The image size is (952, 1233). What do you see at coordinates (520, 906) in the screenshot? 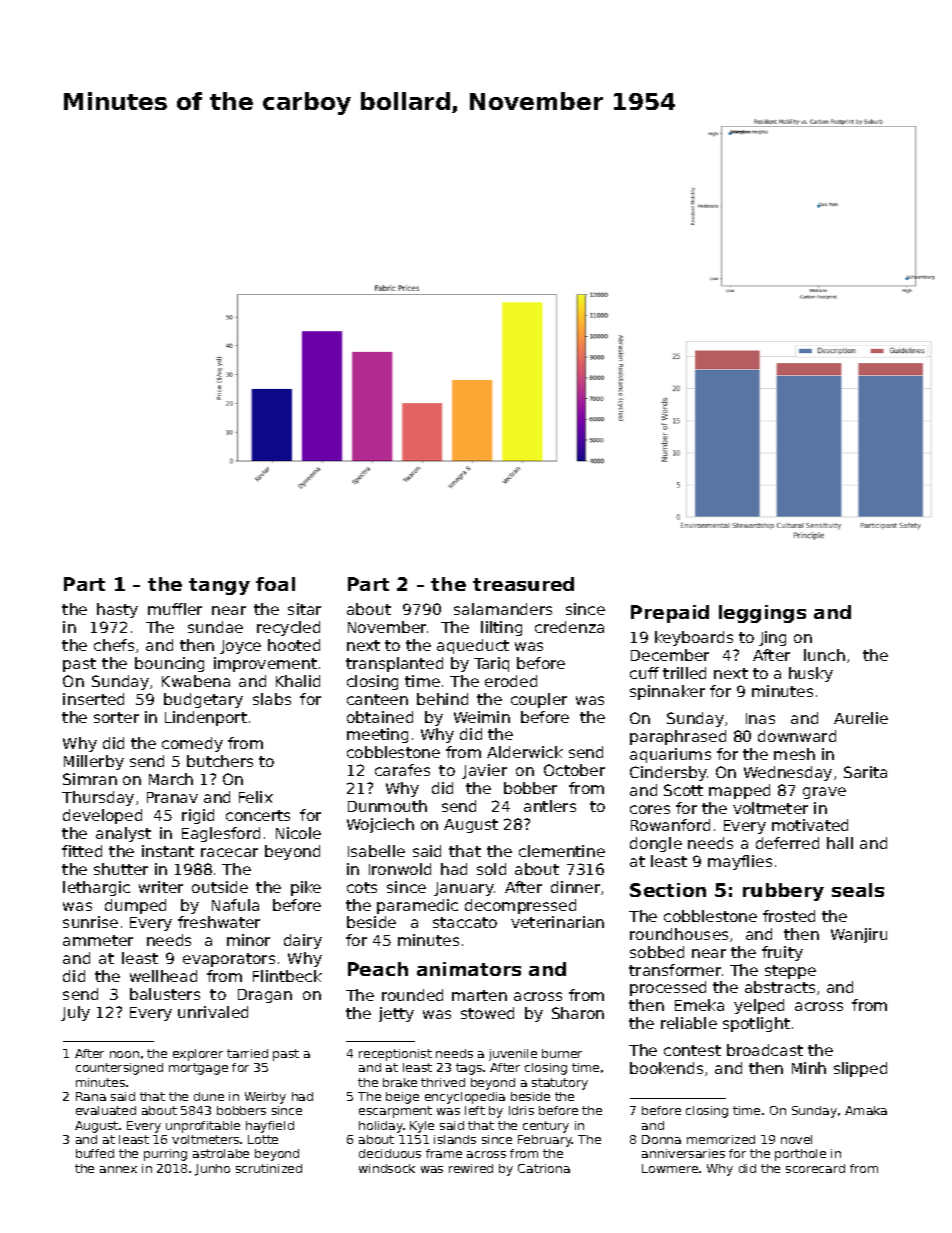
I see `decompressed` at bounding box center [520, 906].
